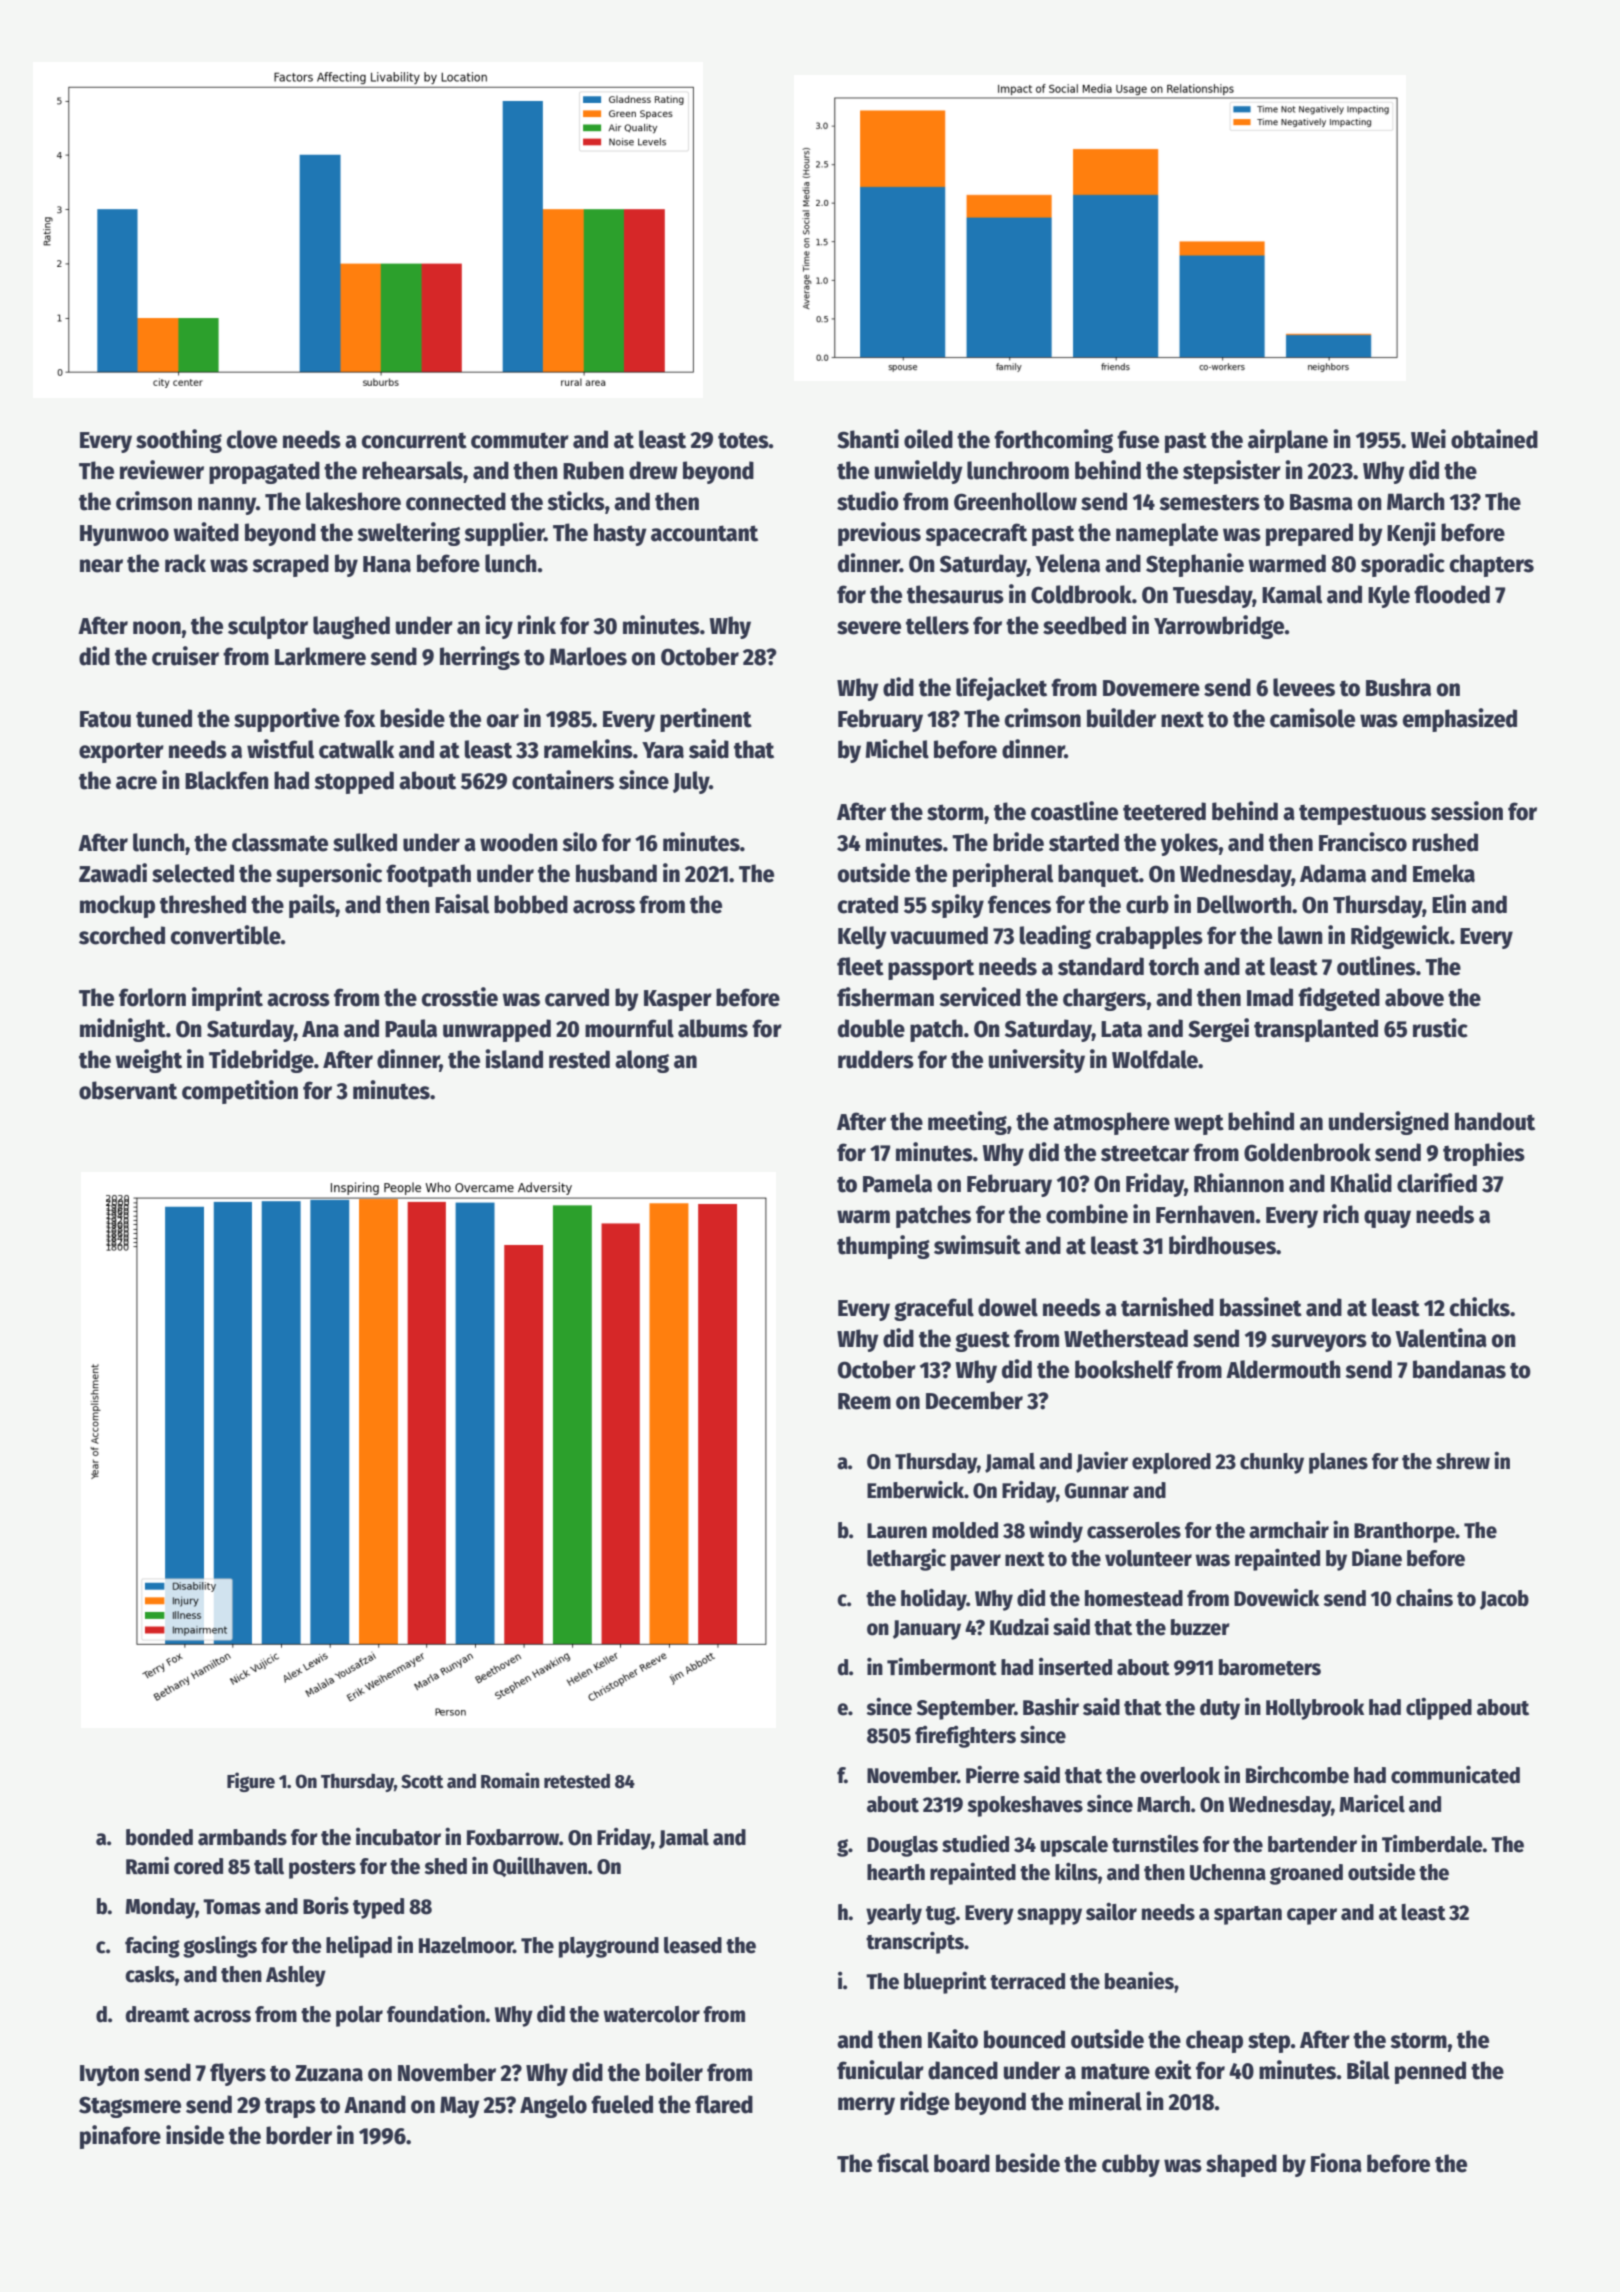 The image size is (1620, 2292). What do you see at coordinates (868, 439) in the screenshot?
I see `Shanti` at bounding box center [868, 439].
